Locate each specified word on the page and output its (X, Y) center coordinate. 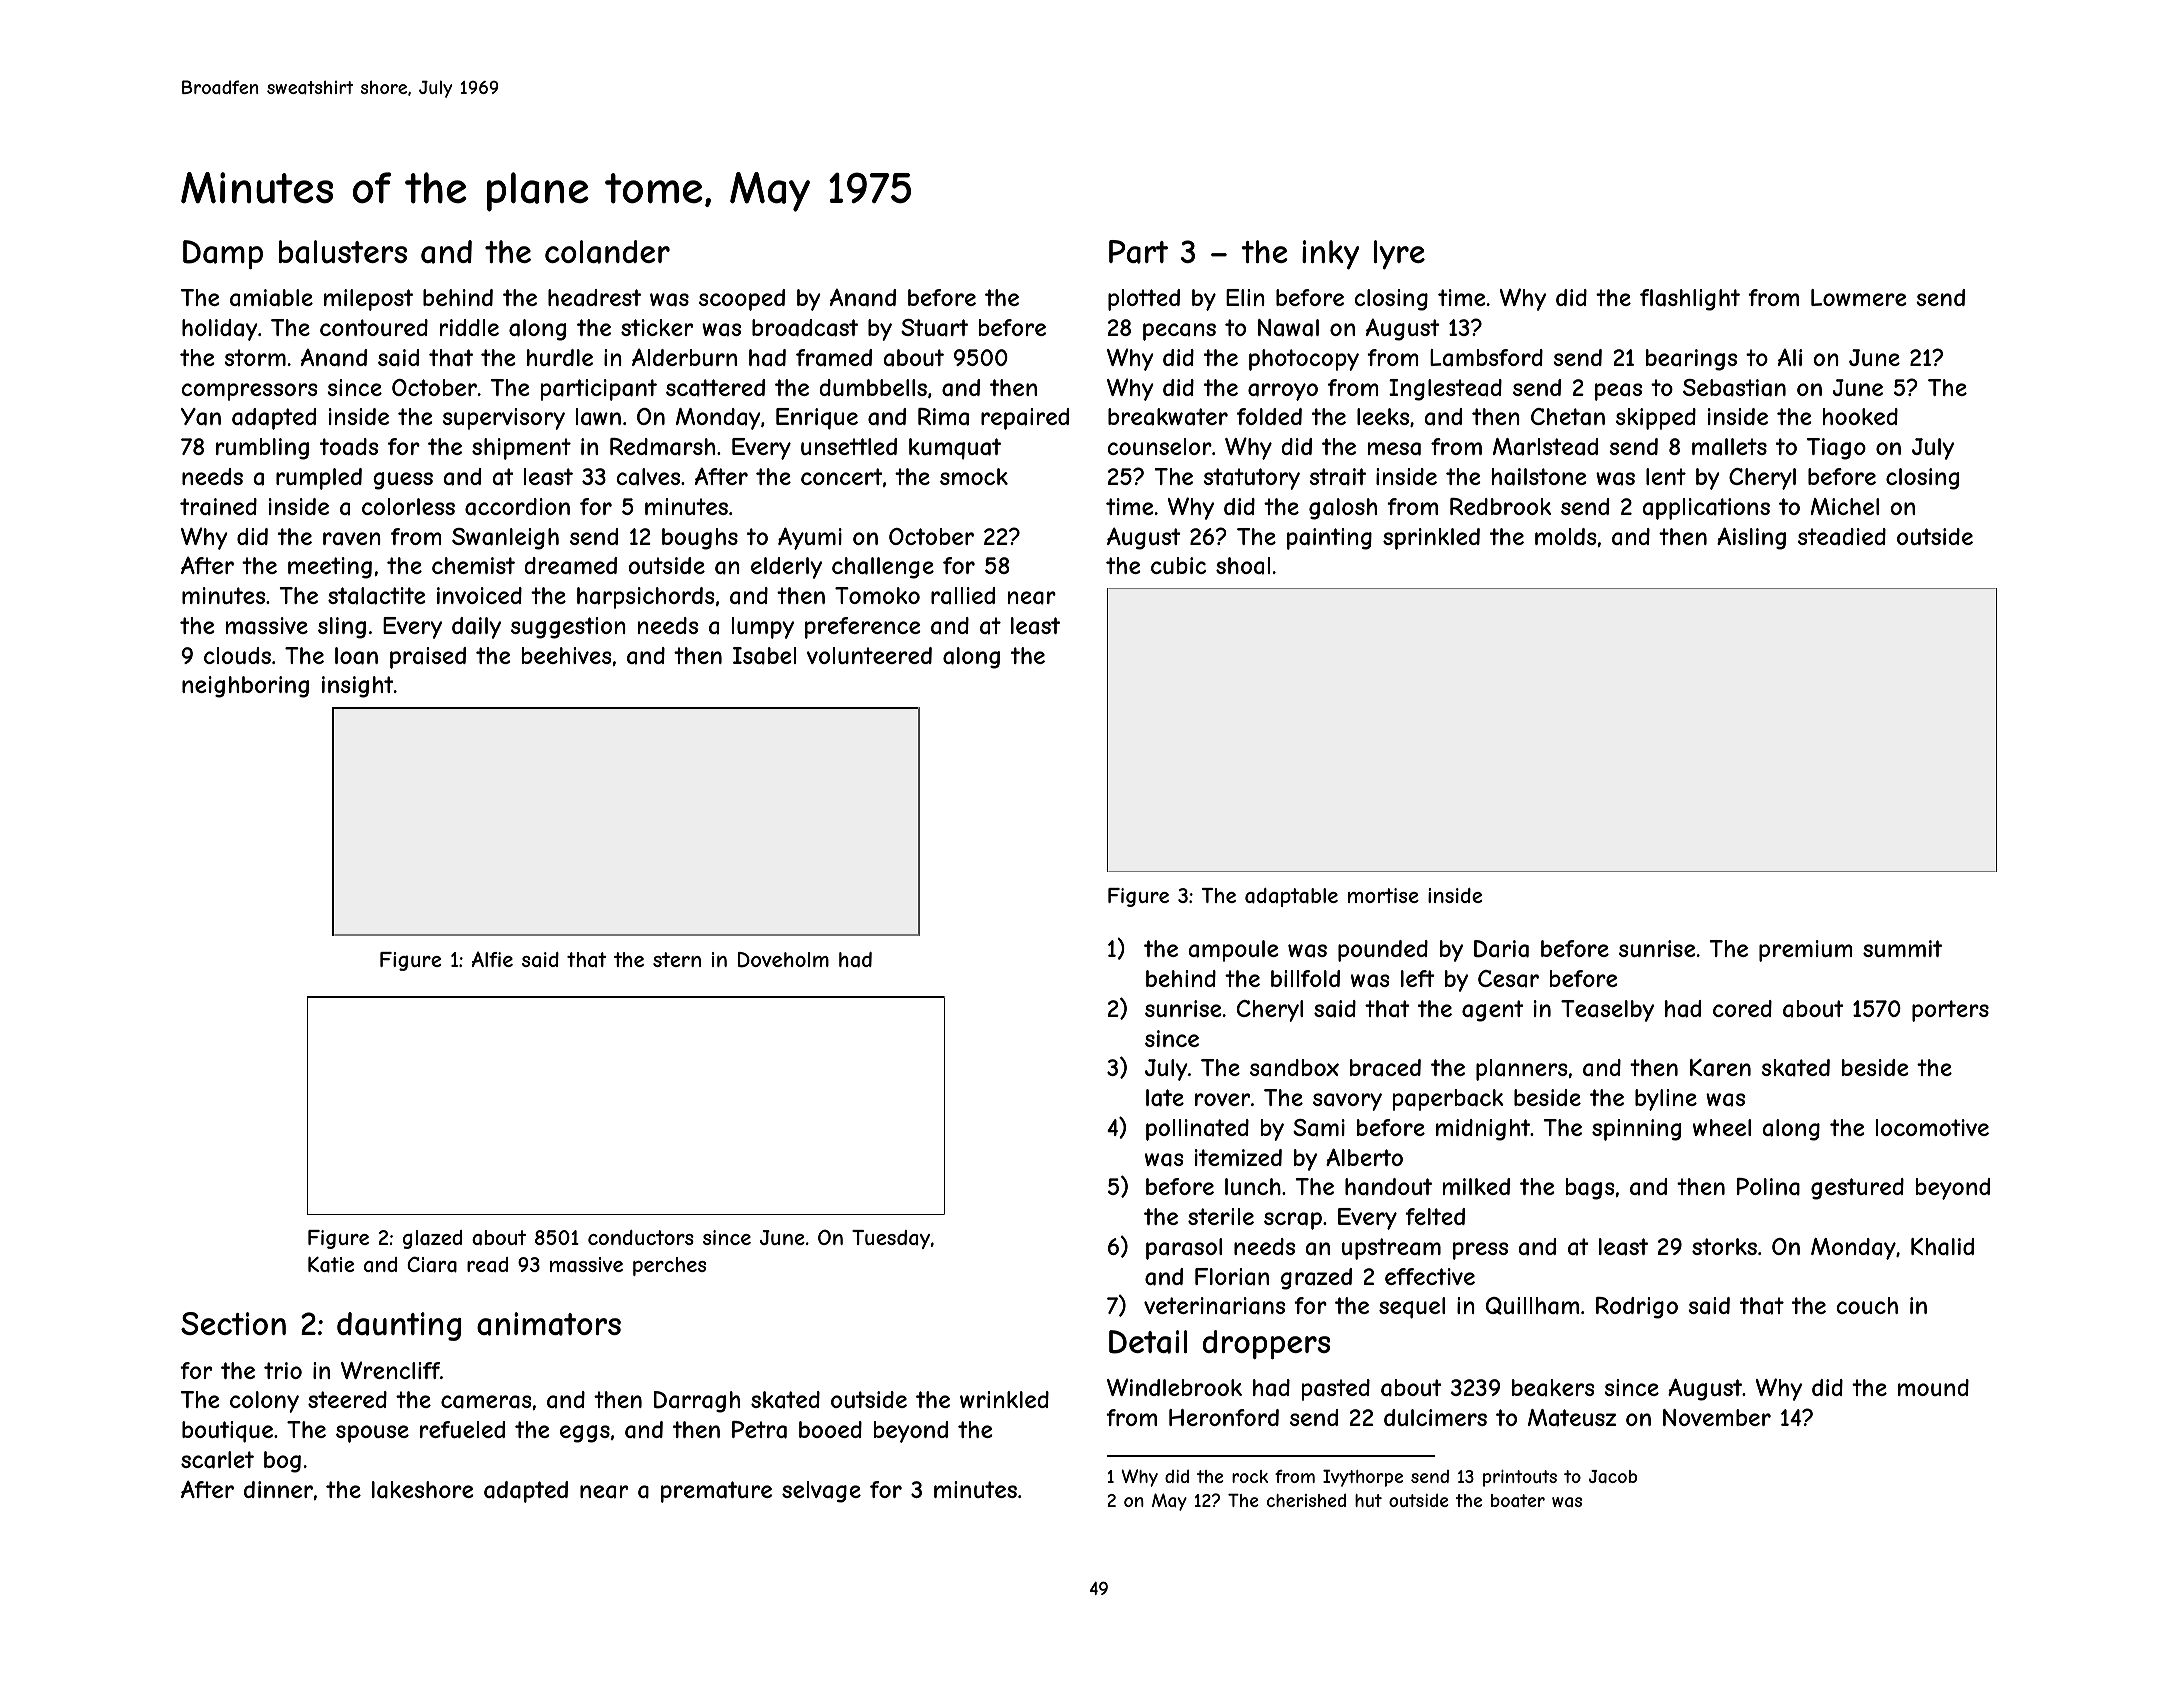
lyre (1399, 255)
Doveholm (783, 960)
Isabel (764, 656)
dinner (278, 1489)
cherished (1306, 1500)
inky (1330, 255)
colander (607, 252)
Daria (1501, 949)
